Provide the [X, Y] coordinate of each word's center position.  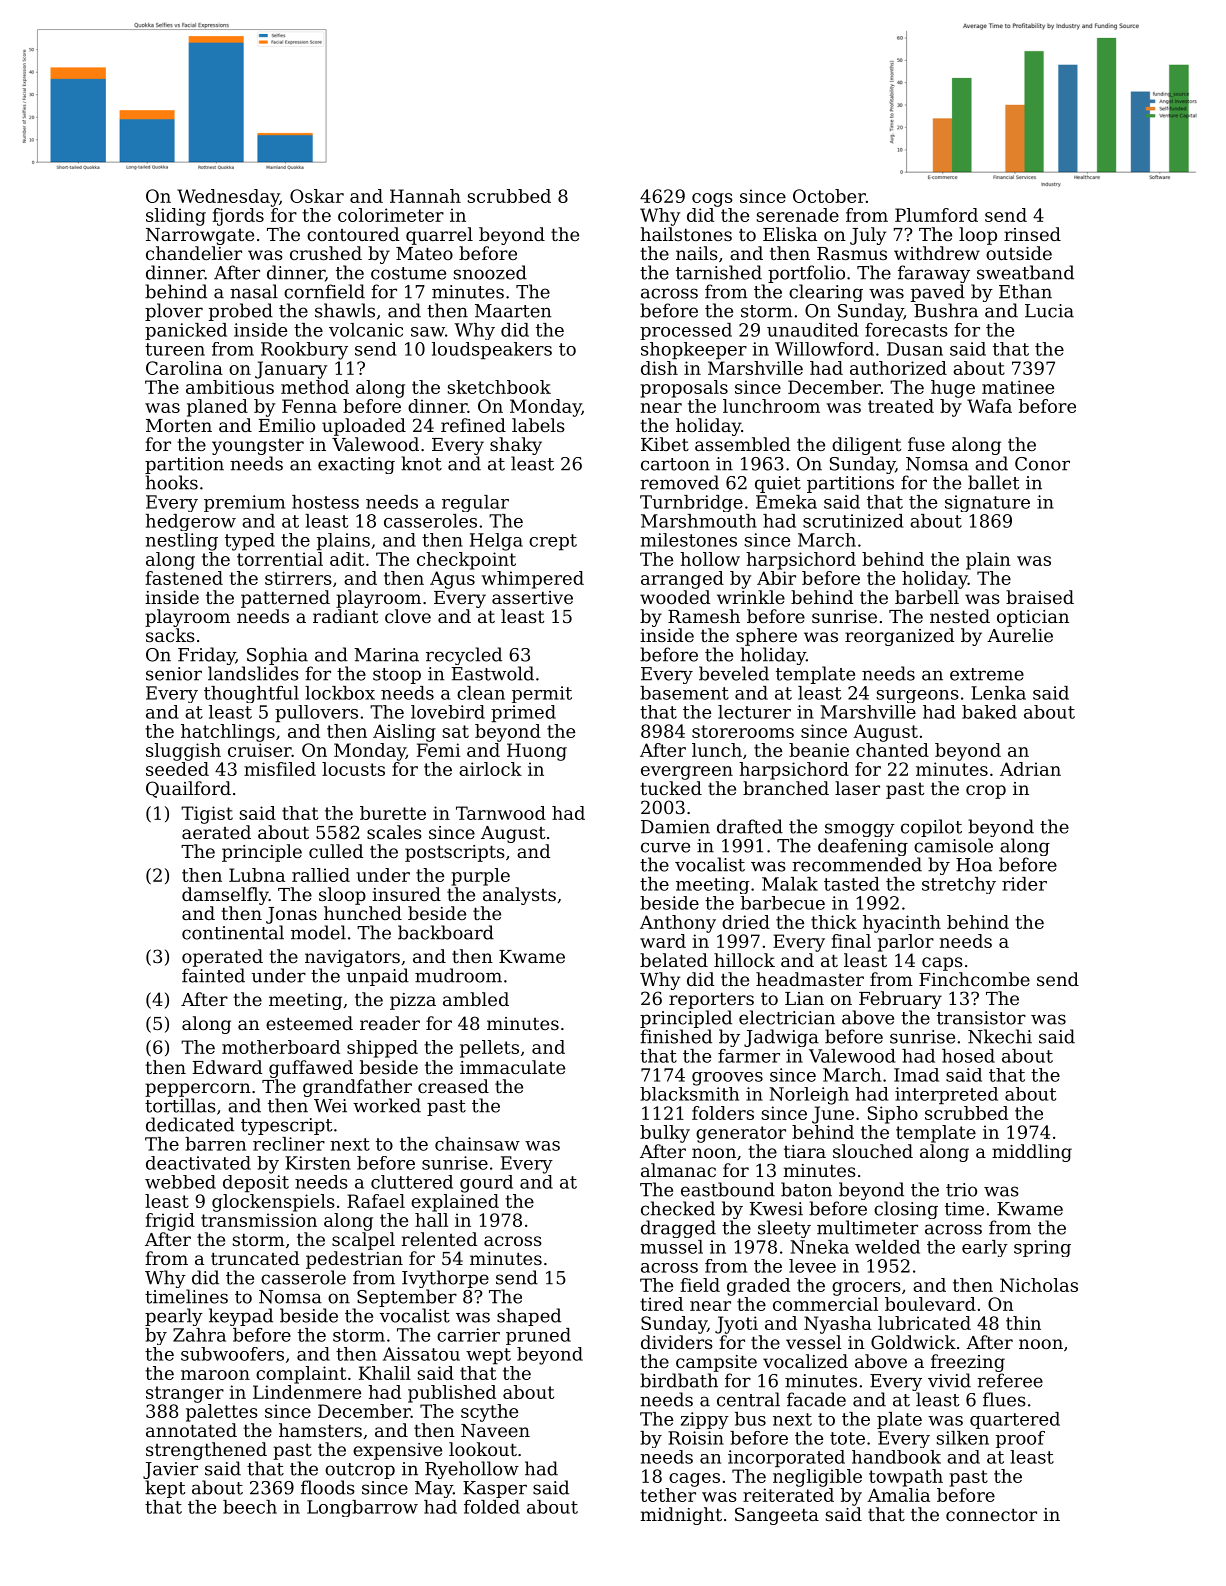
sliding [176, 217]
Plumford [936, 215]
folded [492, 1507]
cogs [712, 200]
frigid [170, 1222]
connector [991, 1514]
